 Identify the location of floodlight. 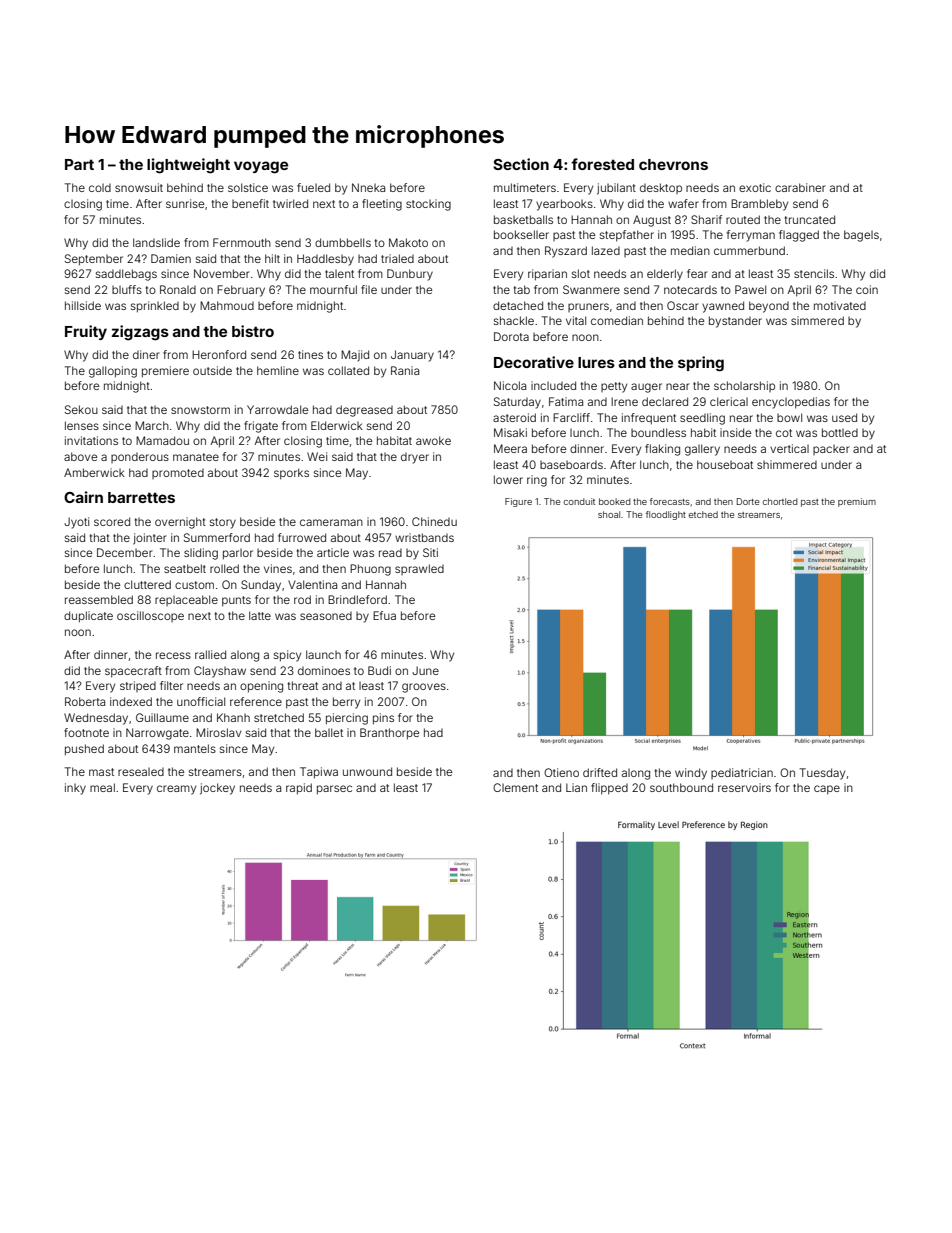
(666, 515).
